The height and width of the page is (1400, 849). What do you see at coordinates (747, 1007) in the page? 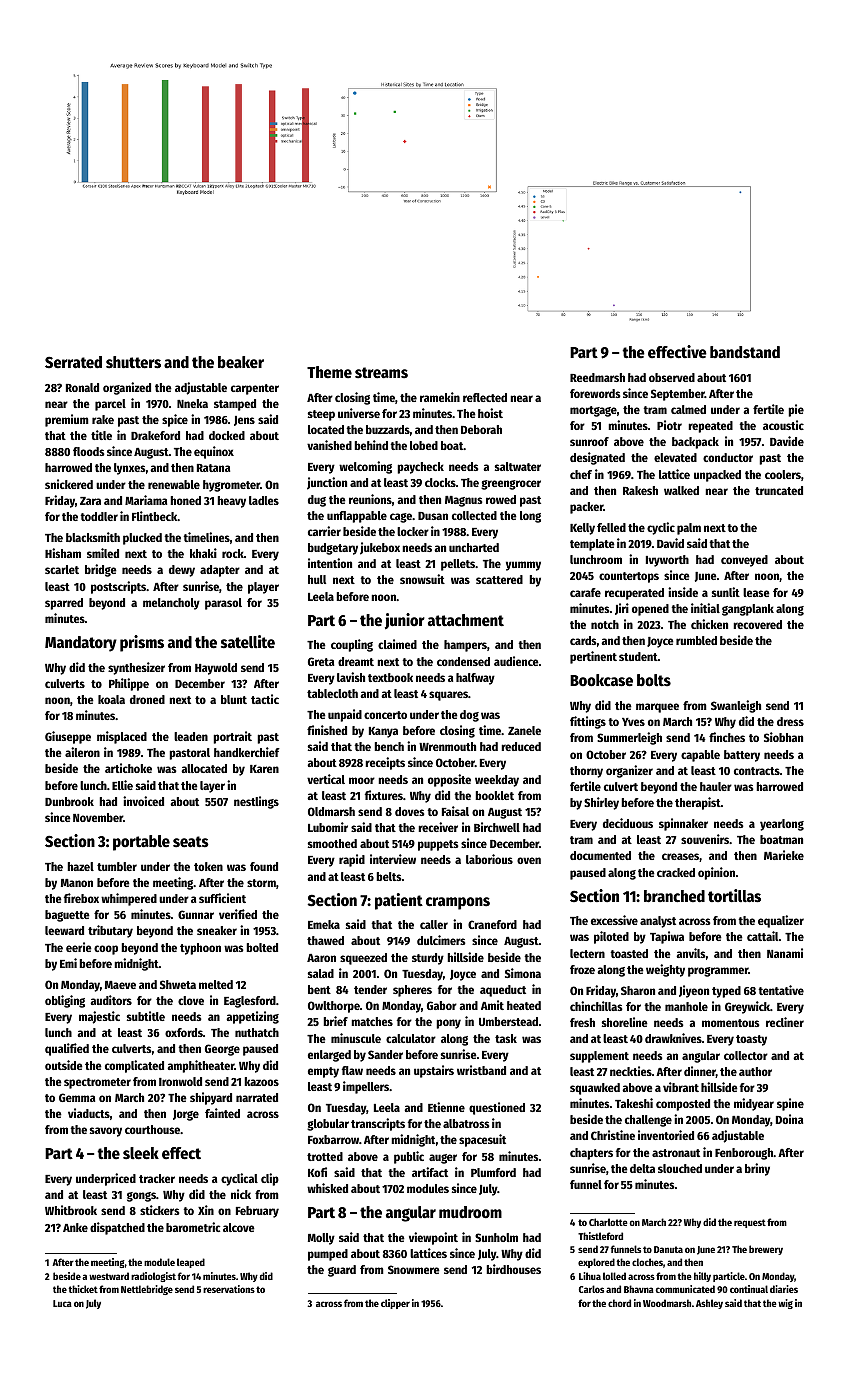
I see `Greywick` at bounding box center [747, 1007].
